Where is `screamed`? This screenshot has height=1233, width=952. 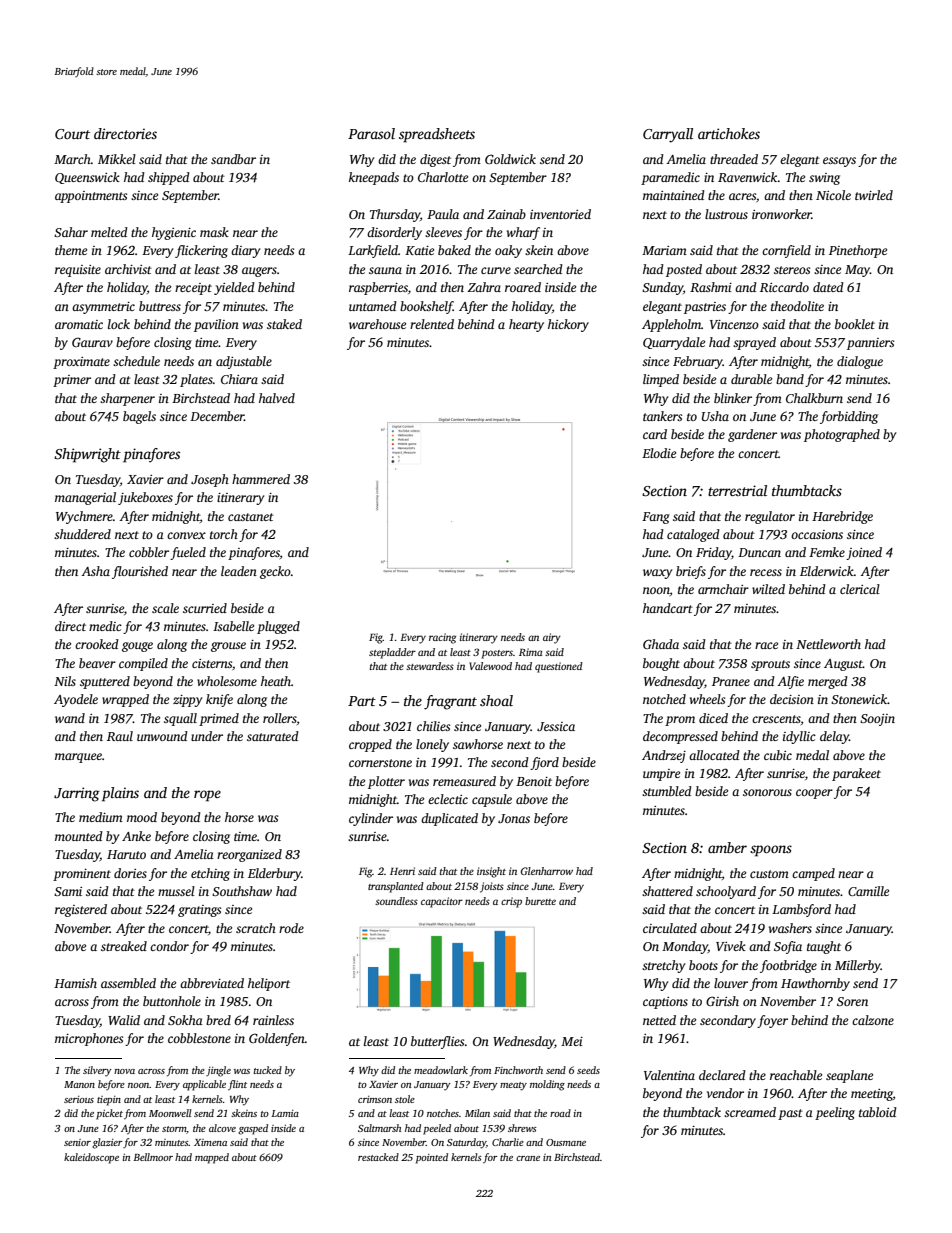 screamed is located at coordinates (750, 1112).
